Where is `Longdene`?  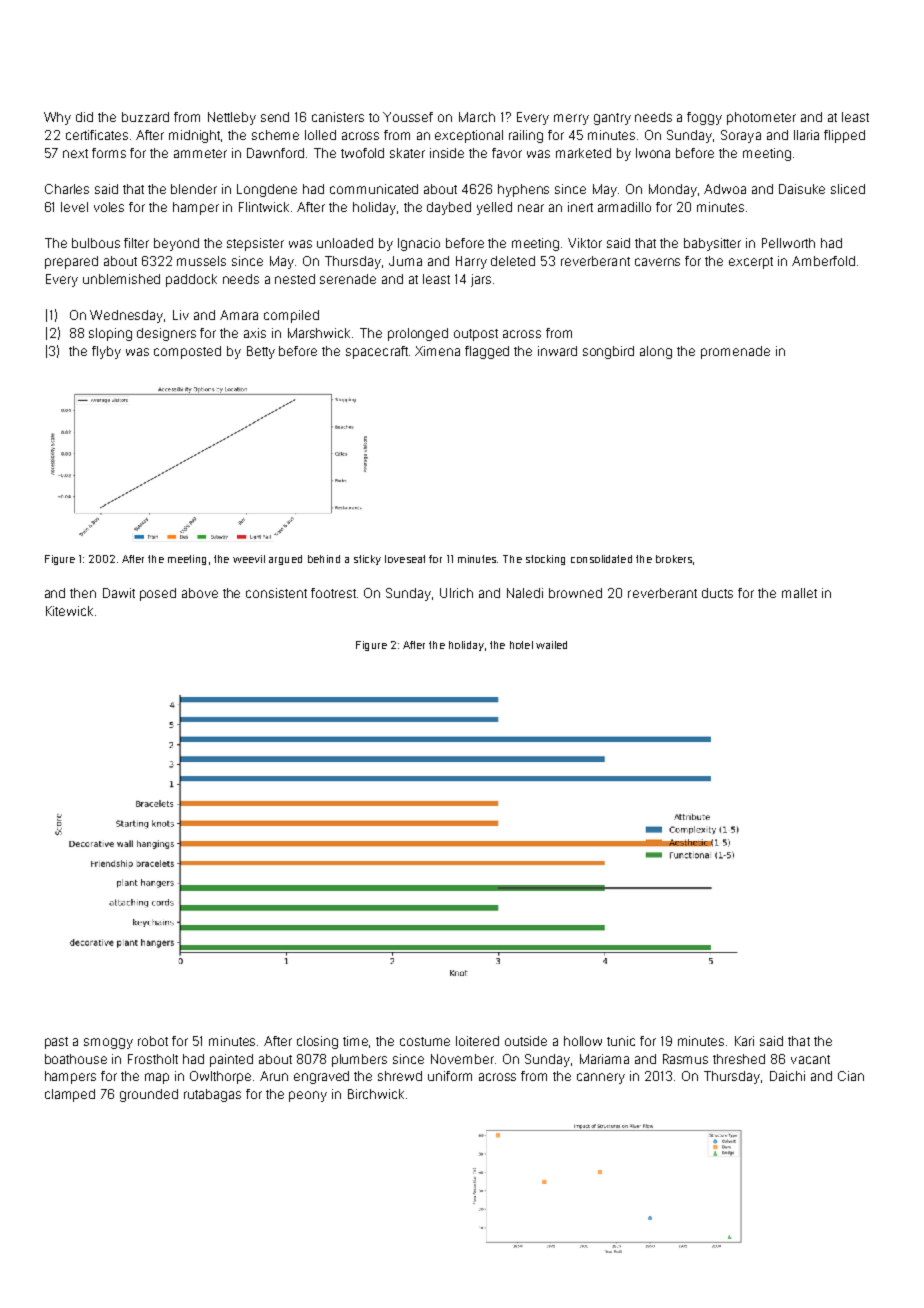 Longdene is located at coordinates (267, 190).
